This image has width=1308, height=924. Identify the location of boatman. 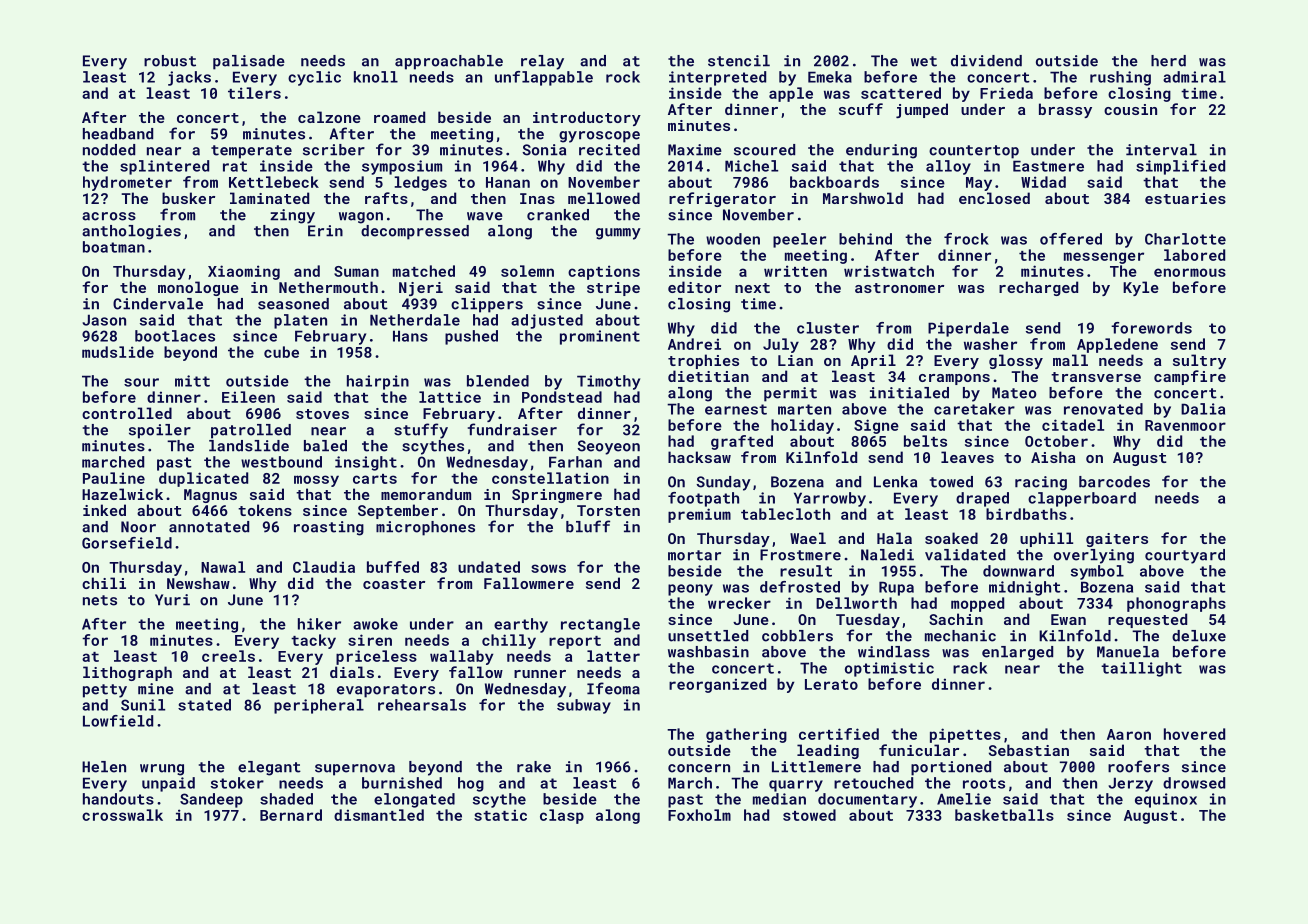
(114, 247).
